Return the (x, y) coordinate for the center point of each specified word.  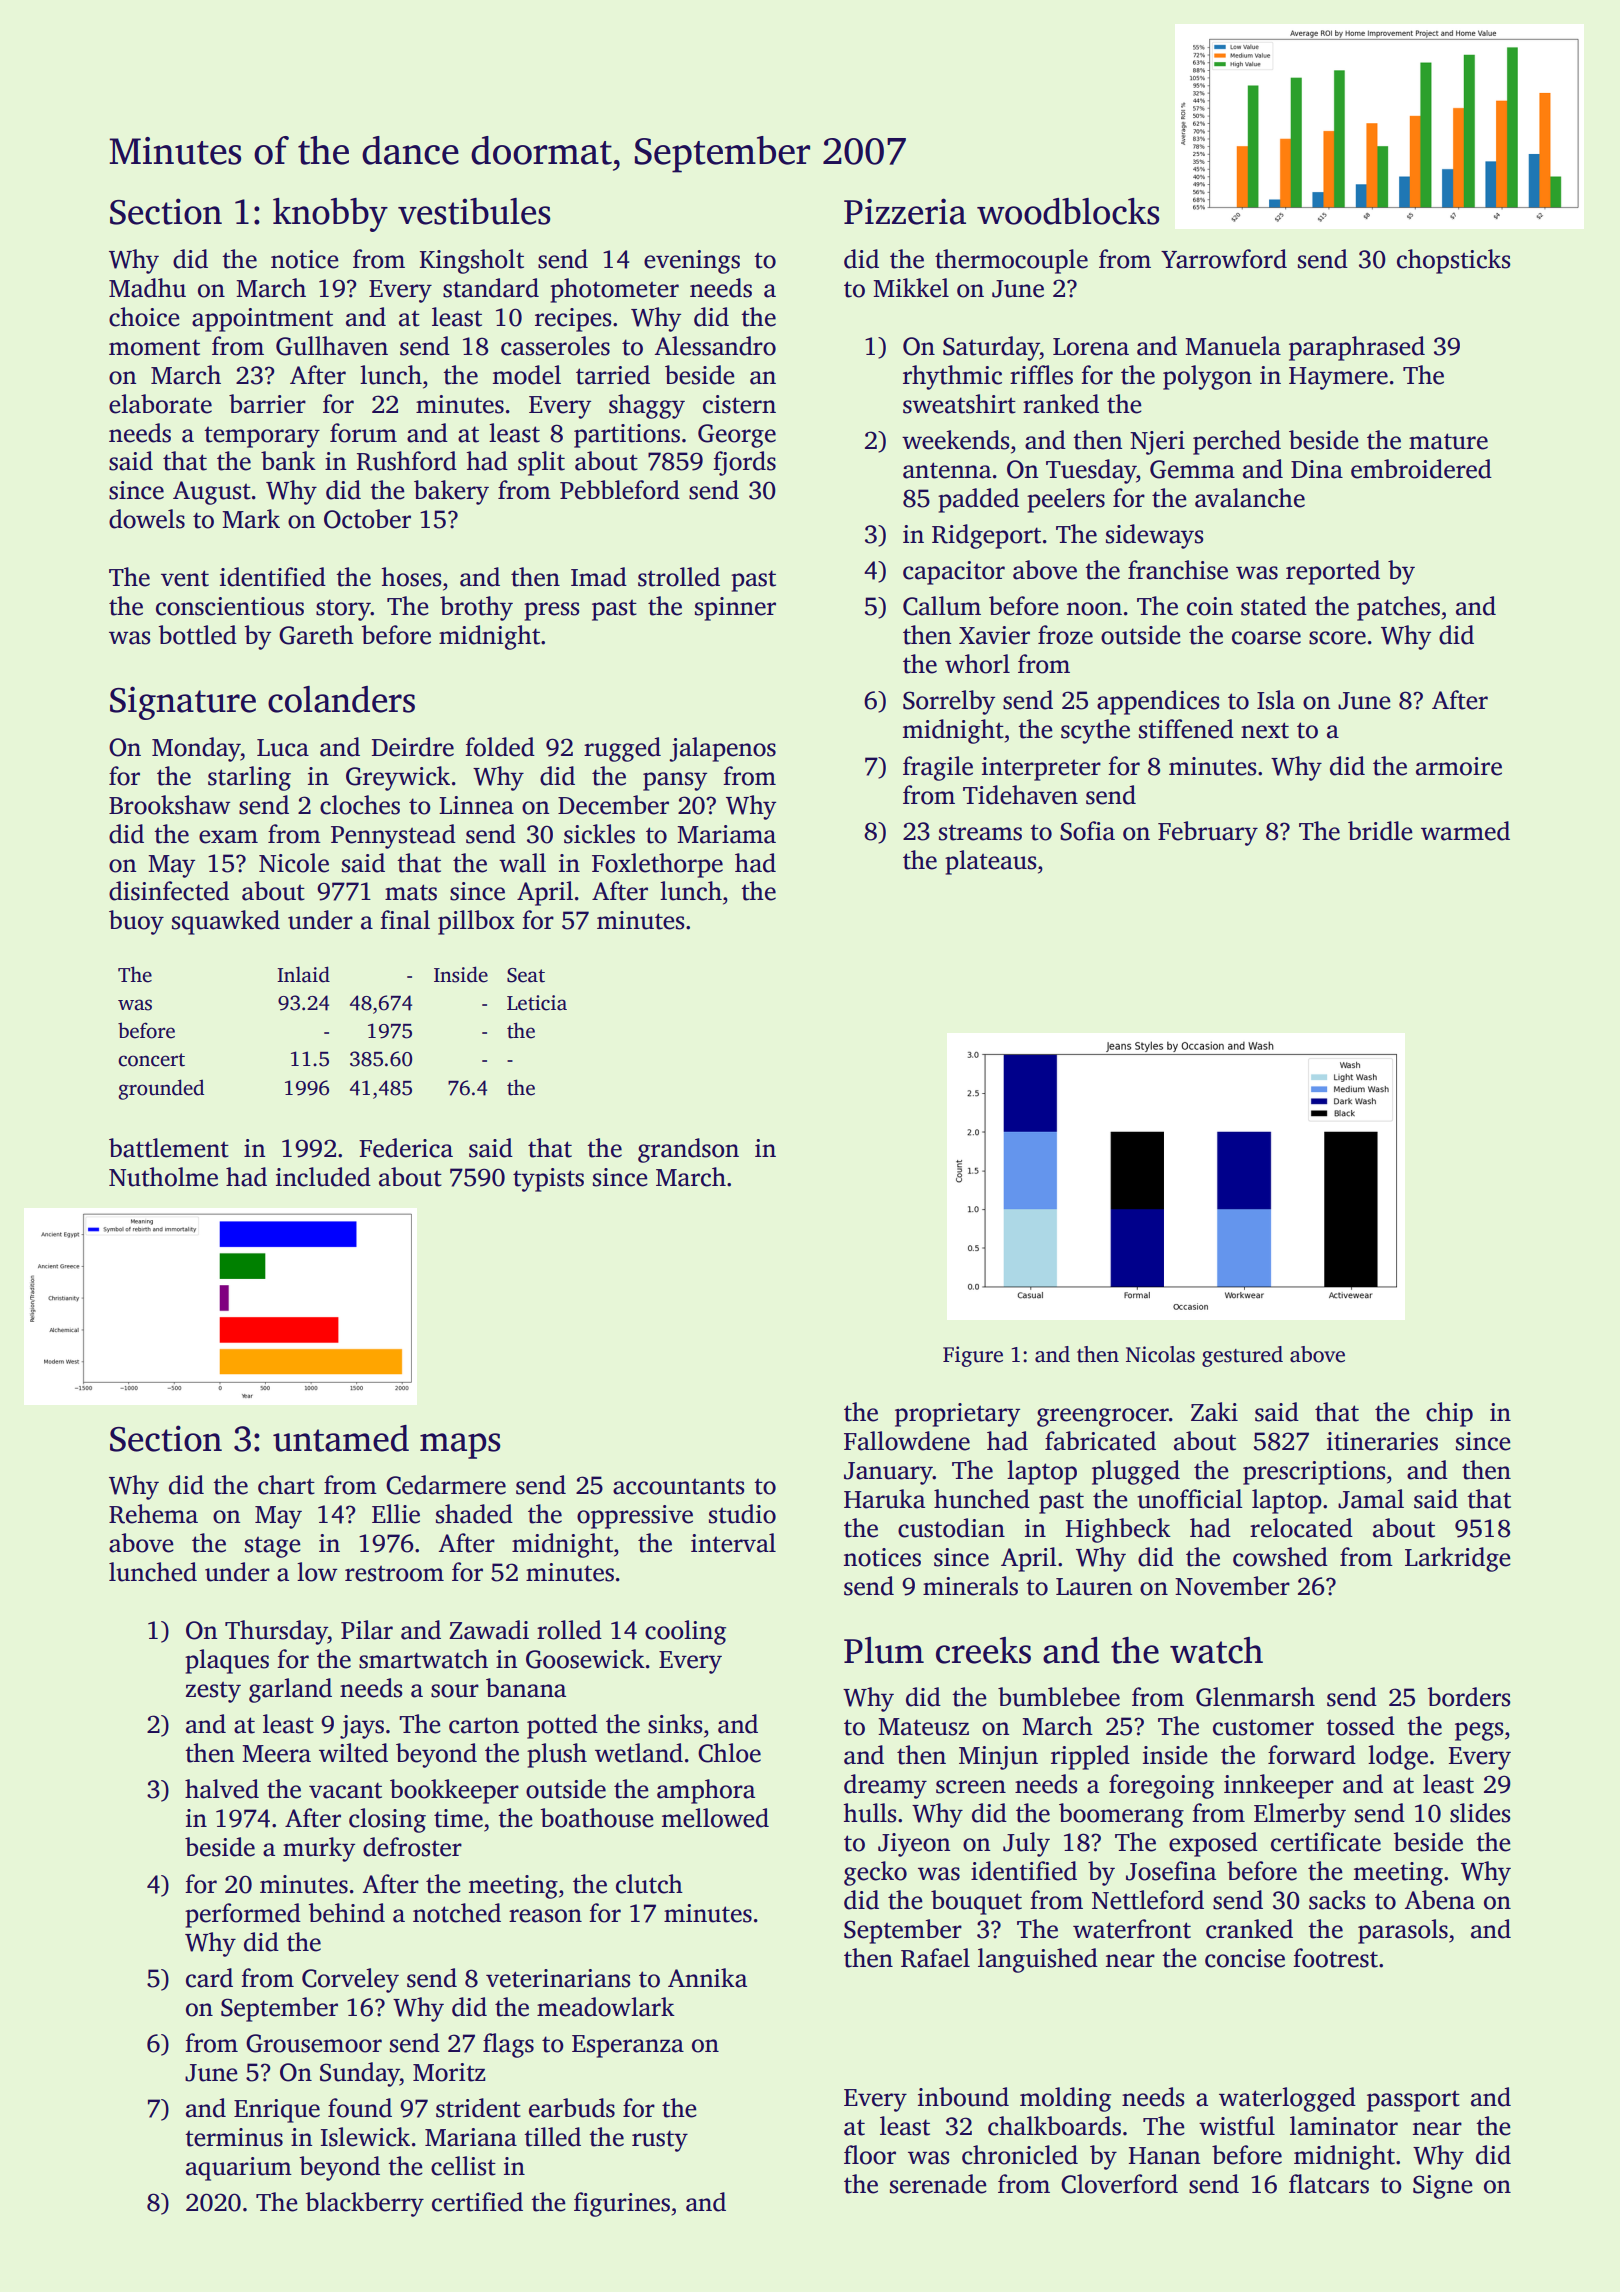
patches (1398, 608)
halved (222, 1789)
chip (1449, 1414)
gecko (875, 1873)
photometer (614, 290)
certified (477, 2202)
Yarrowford (1224, 259)
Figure (973, 1356)
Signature (183, 703)
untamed (341, 1438)
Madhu (147, 288)
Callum (942, 606)
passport (1413, 2101)
